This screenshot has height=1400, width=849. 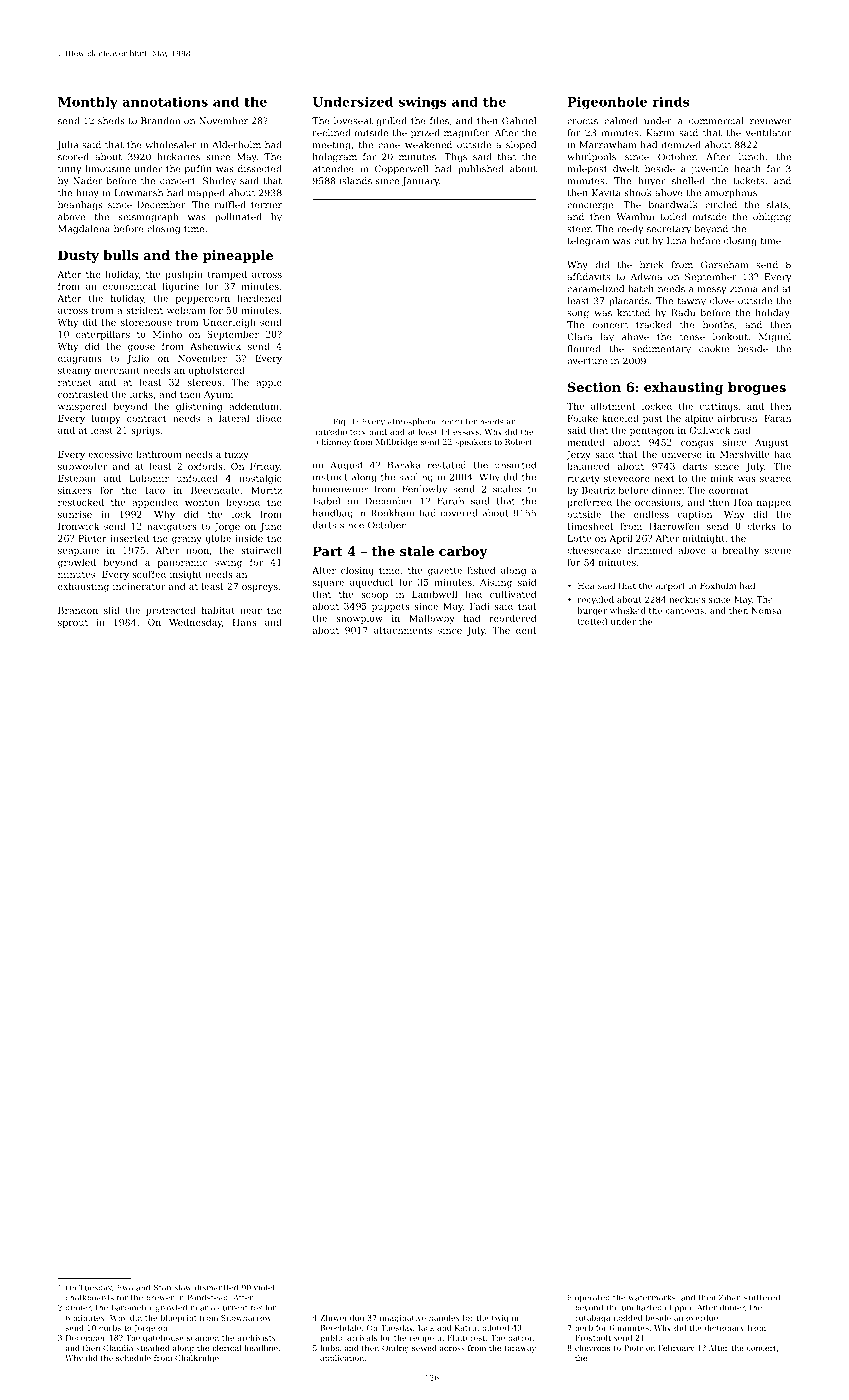 What do you see at coordinates (661, 350) in the screenshot?
I see `sedimentary` at bounding box center [661, 350].
